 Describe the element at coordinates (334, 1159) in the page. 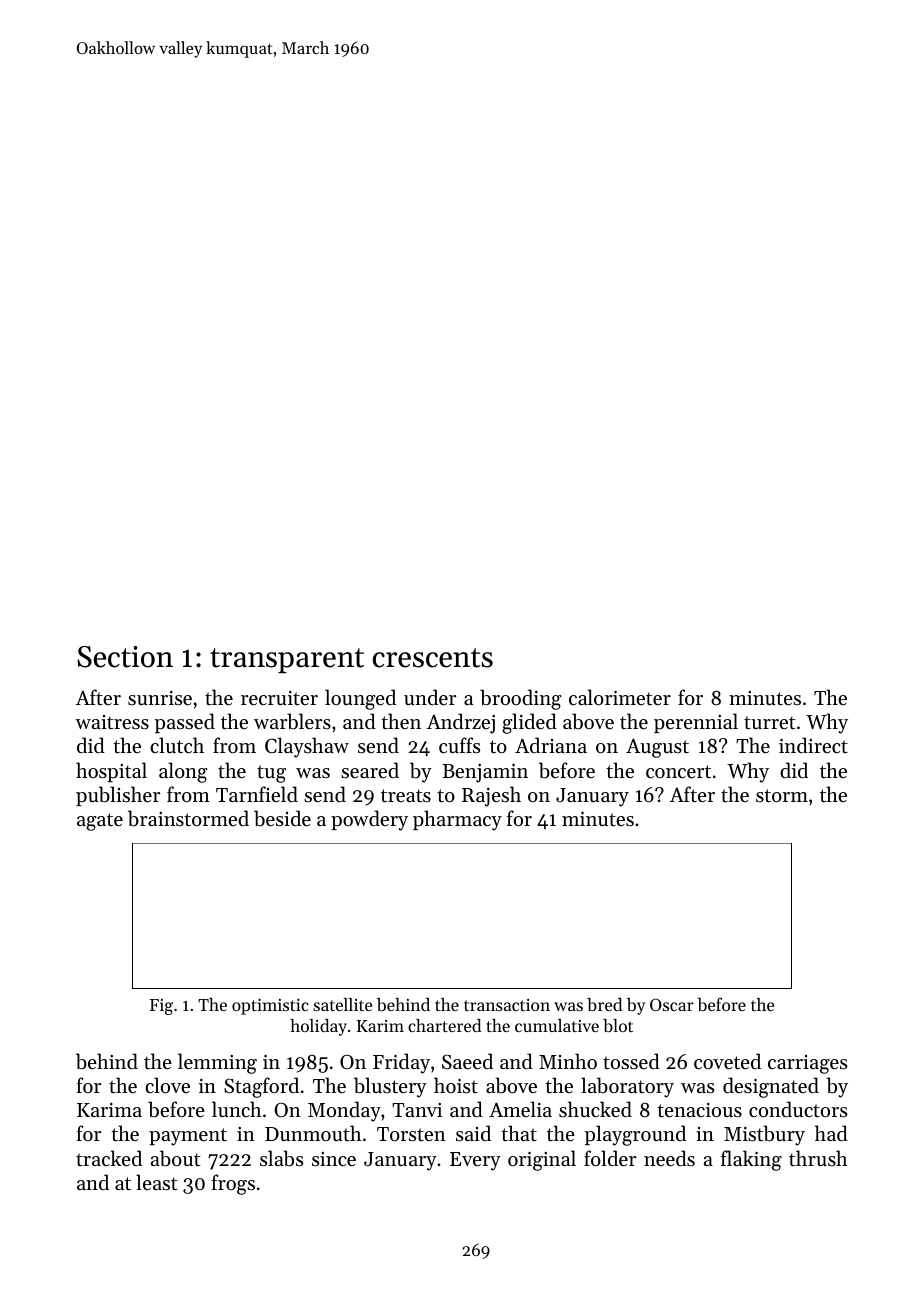

I see `since` at that location.
